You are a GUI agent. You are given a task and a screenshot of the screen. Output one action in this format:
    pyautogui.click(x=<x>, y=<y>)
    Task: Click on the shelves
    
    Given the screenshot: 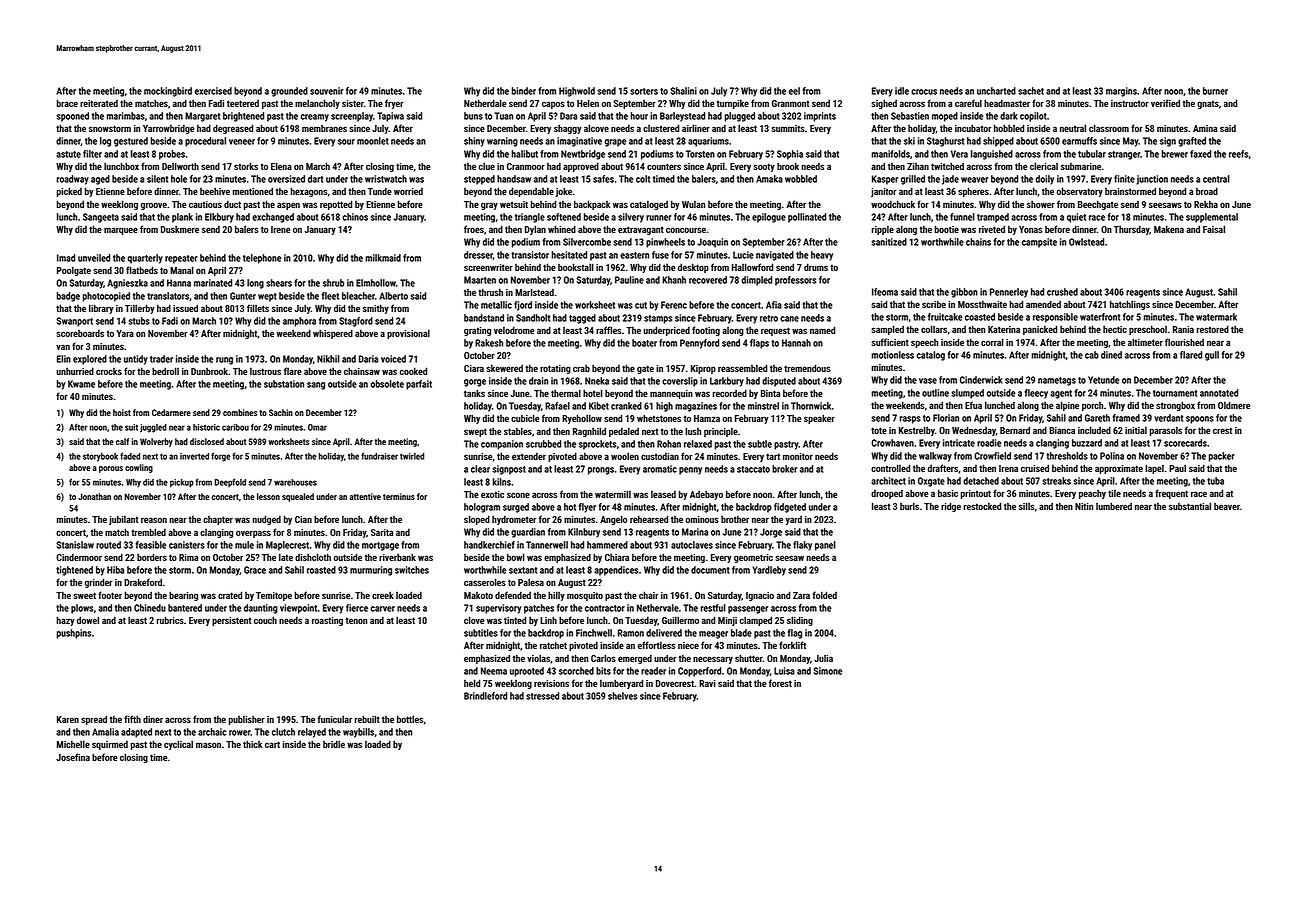 What is the action you would take?
    pyautogui.click(x=622, y=696)
